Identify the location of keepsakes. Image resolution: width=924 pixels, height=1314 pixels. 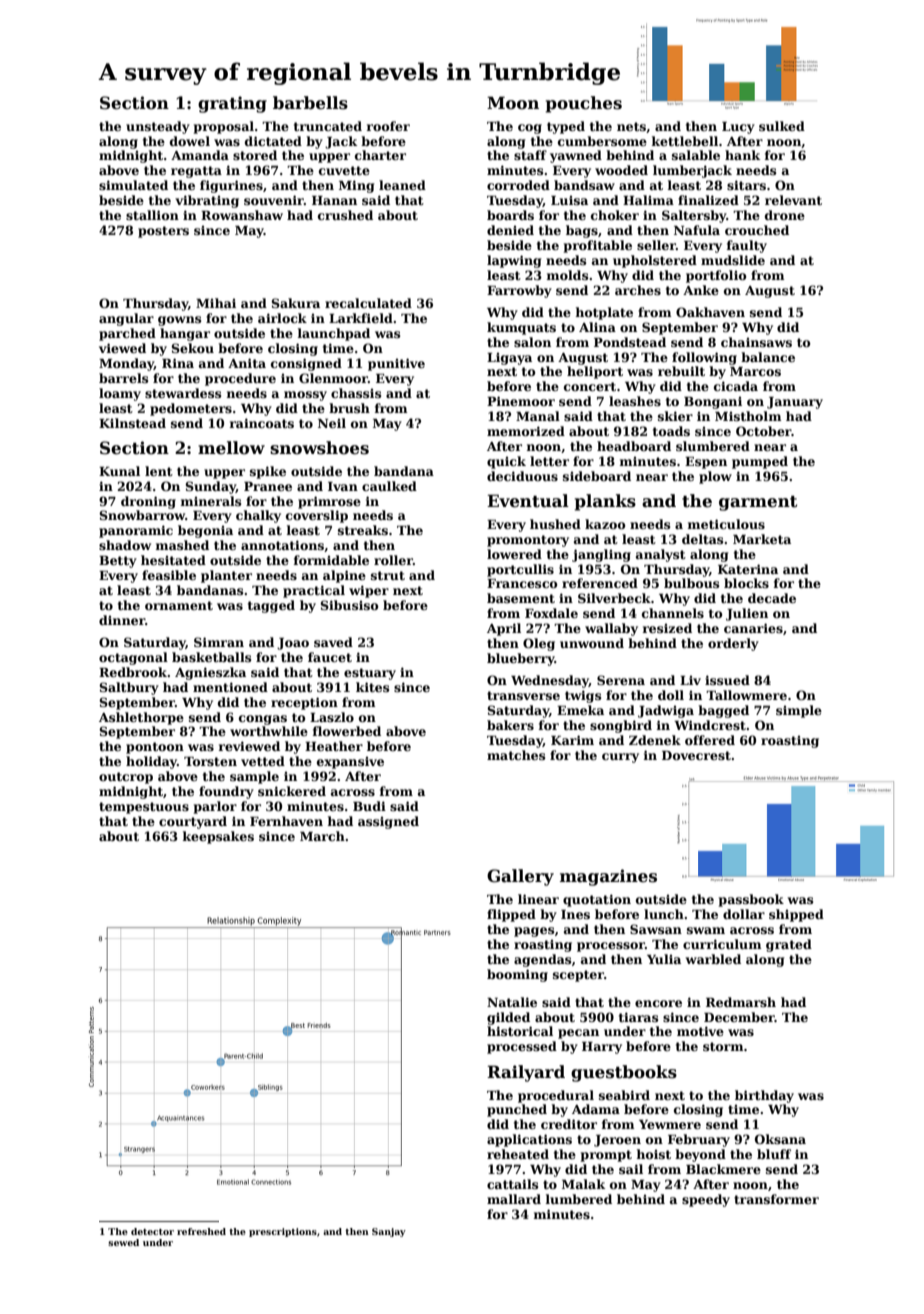
(218, 837).
